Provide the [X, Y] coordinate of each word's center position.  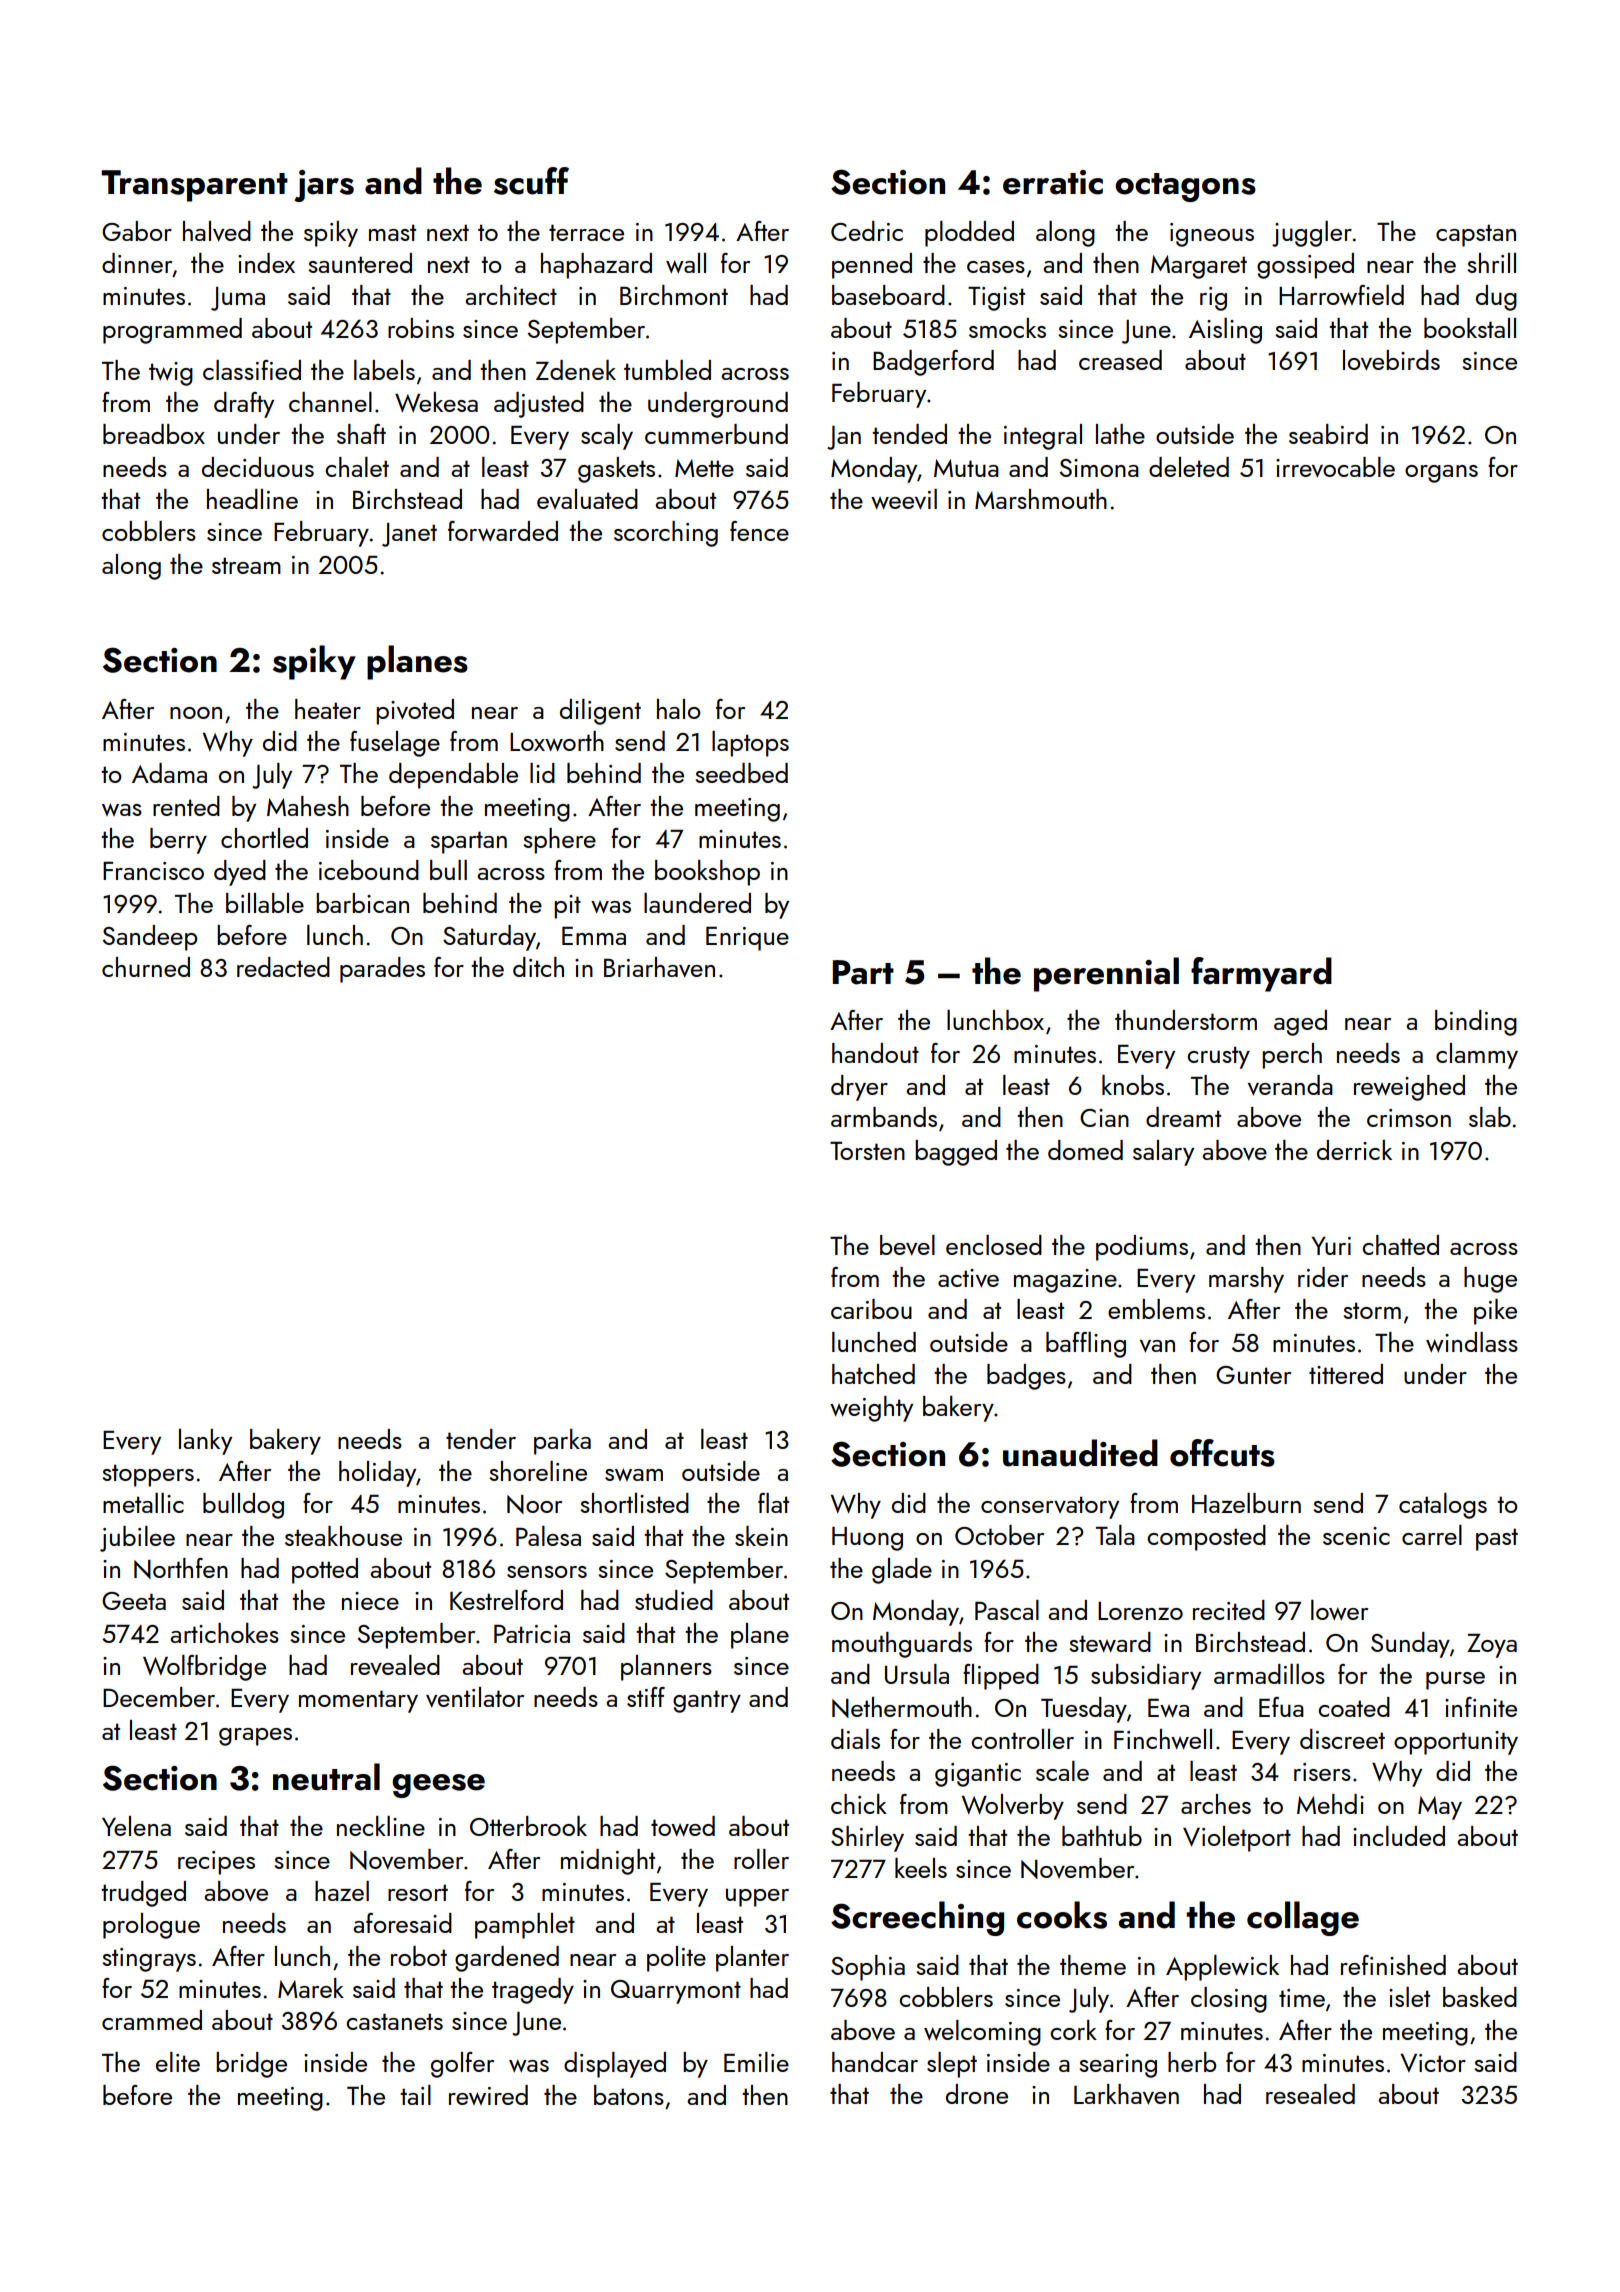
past [1497, 1539]
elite [178, 2062]
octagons [1185, 187]
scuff [531, 181]
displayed [615, 2065]
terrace [586, 232]
